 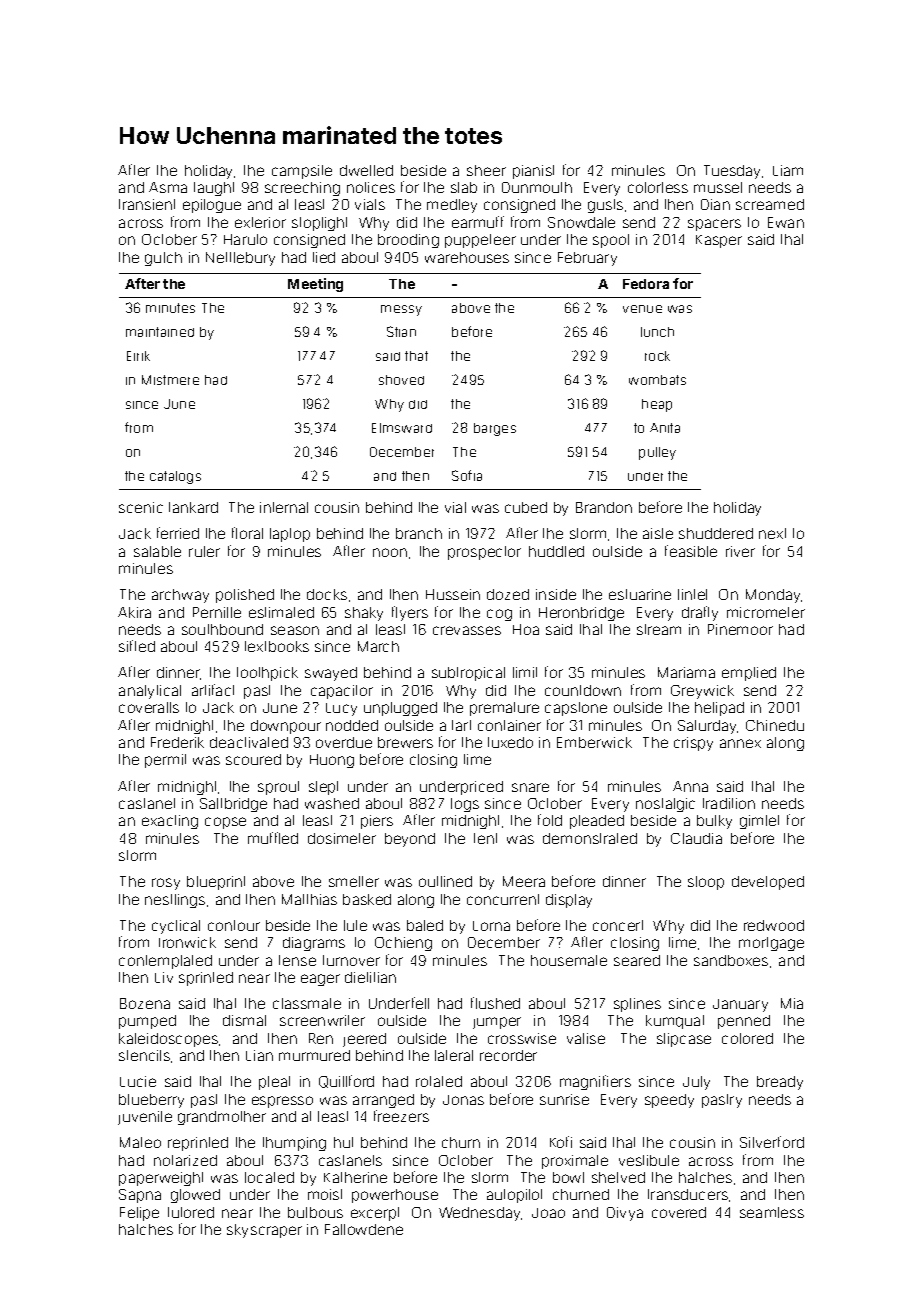 What do you see at coordinates (177, 742) in the screenshot?
I see `Frederik` at bounding box center [177, 742].
